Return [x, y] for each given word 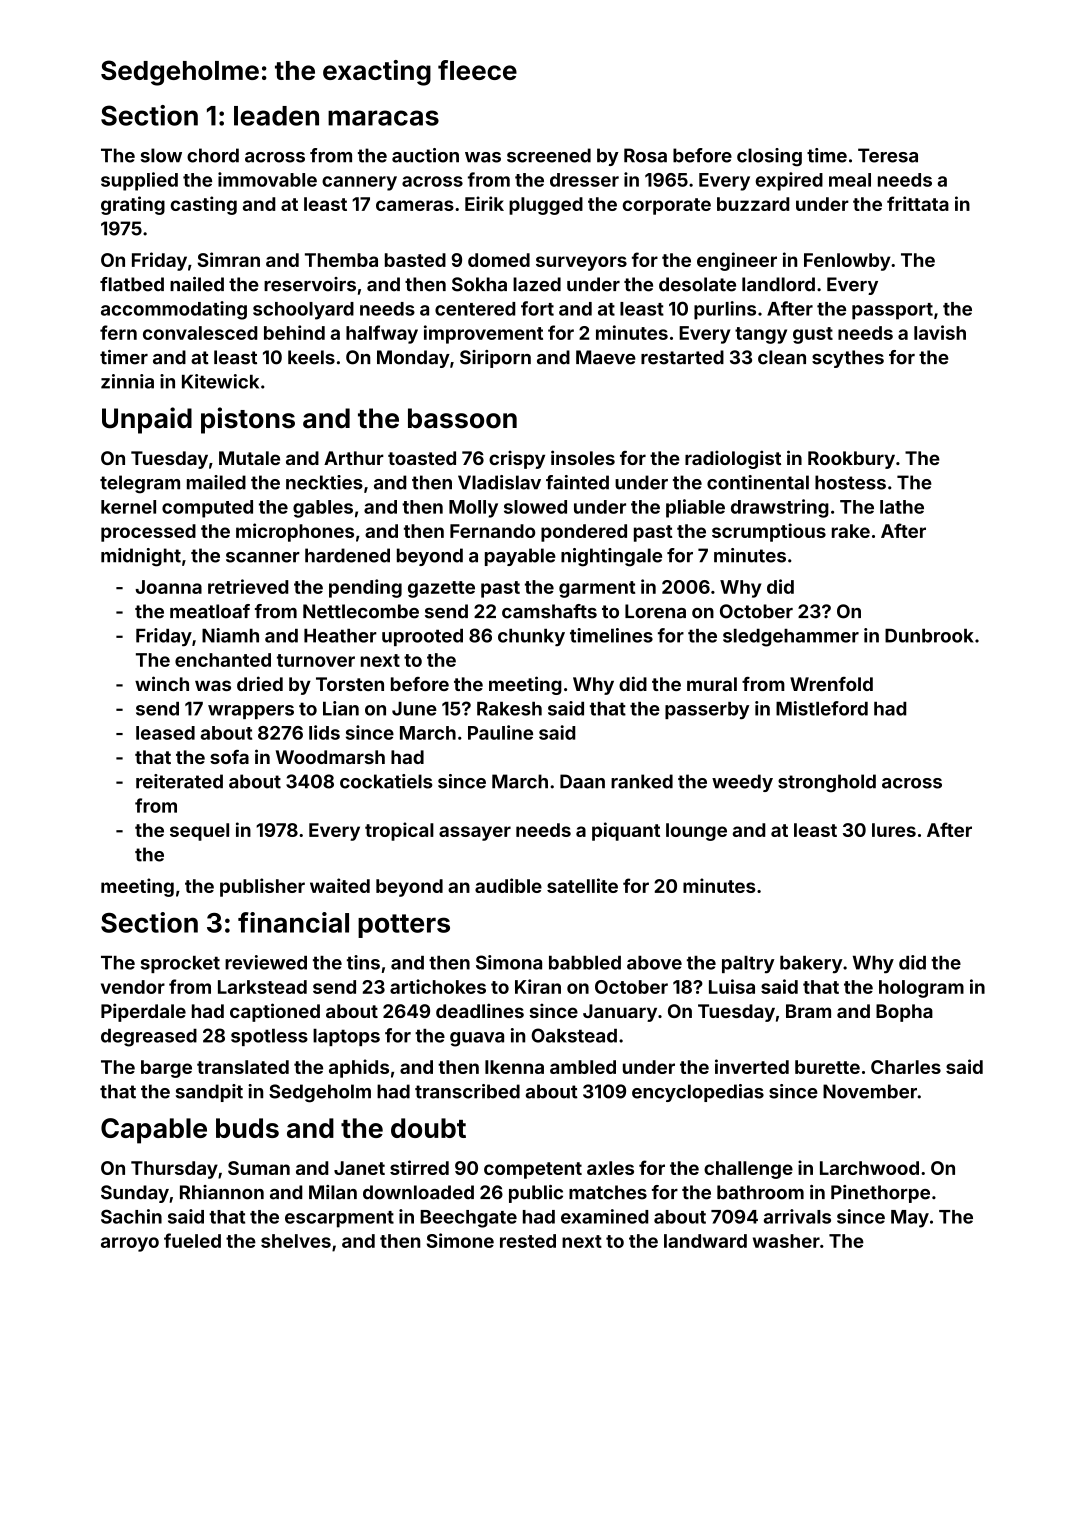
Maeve [606, 357]
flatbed [132, 284]
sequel [199, 832]
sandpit [209, 1093]
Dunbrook [929, 635]
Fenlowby [847, 262]
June [414, 709]
